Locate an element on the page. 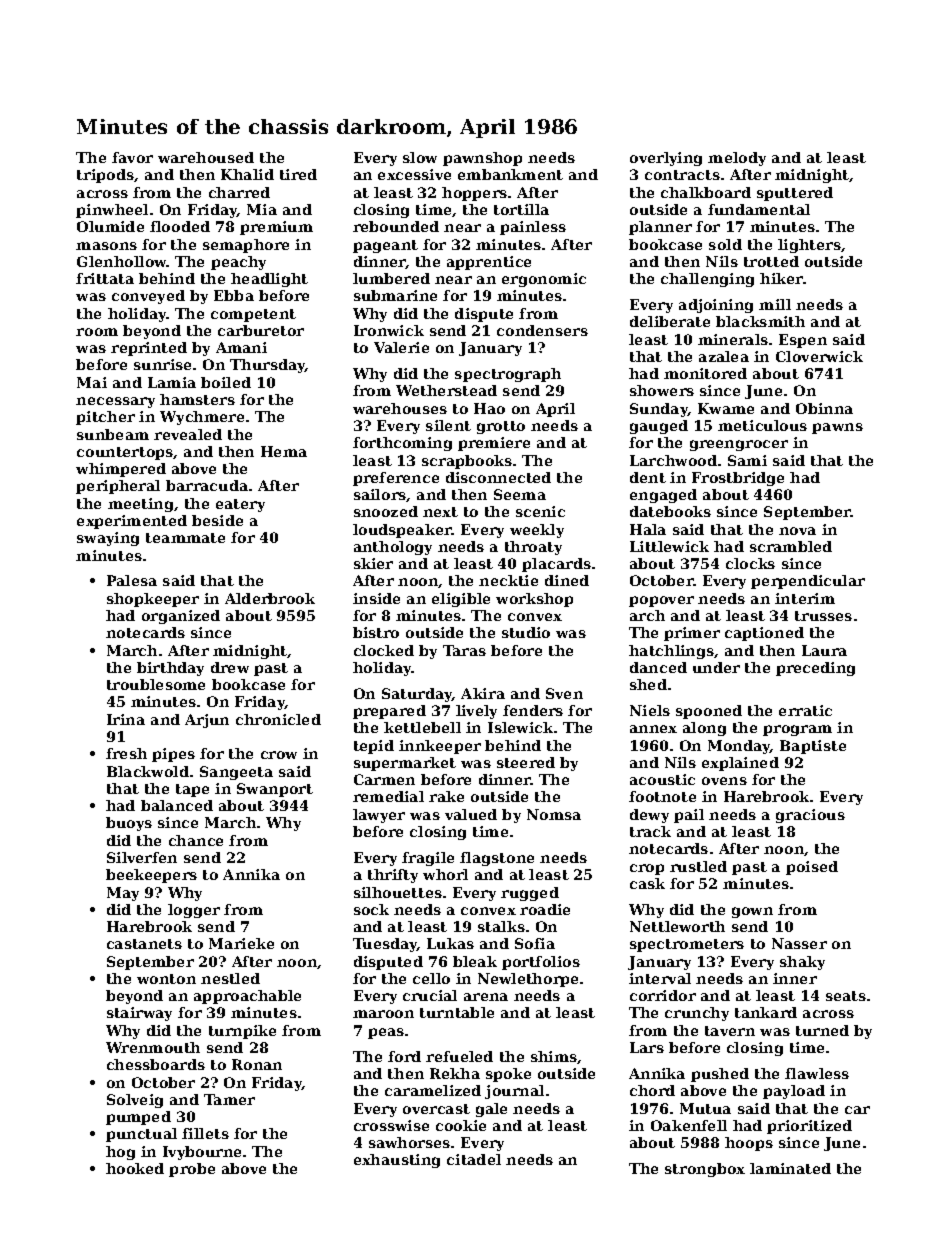 The image size is (952, 1233). logger is located at coordinates (194, 911).
